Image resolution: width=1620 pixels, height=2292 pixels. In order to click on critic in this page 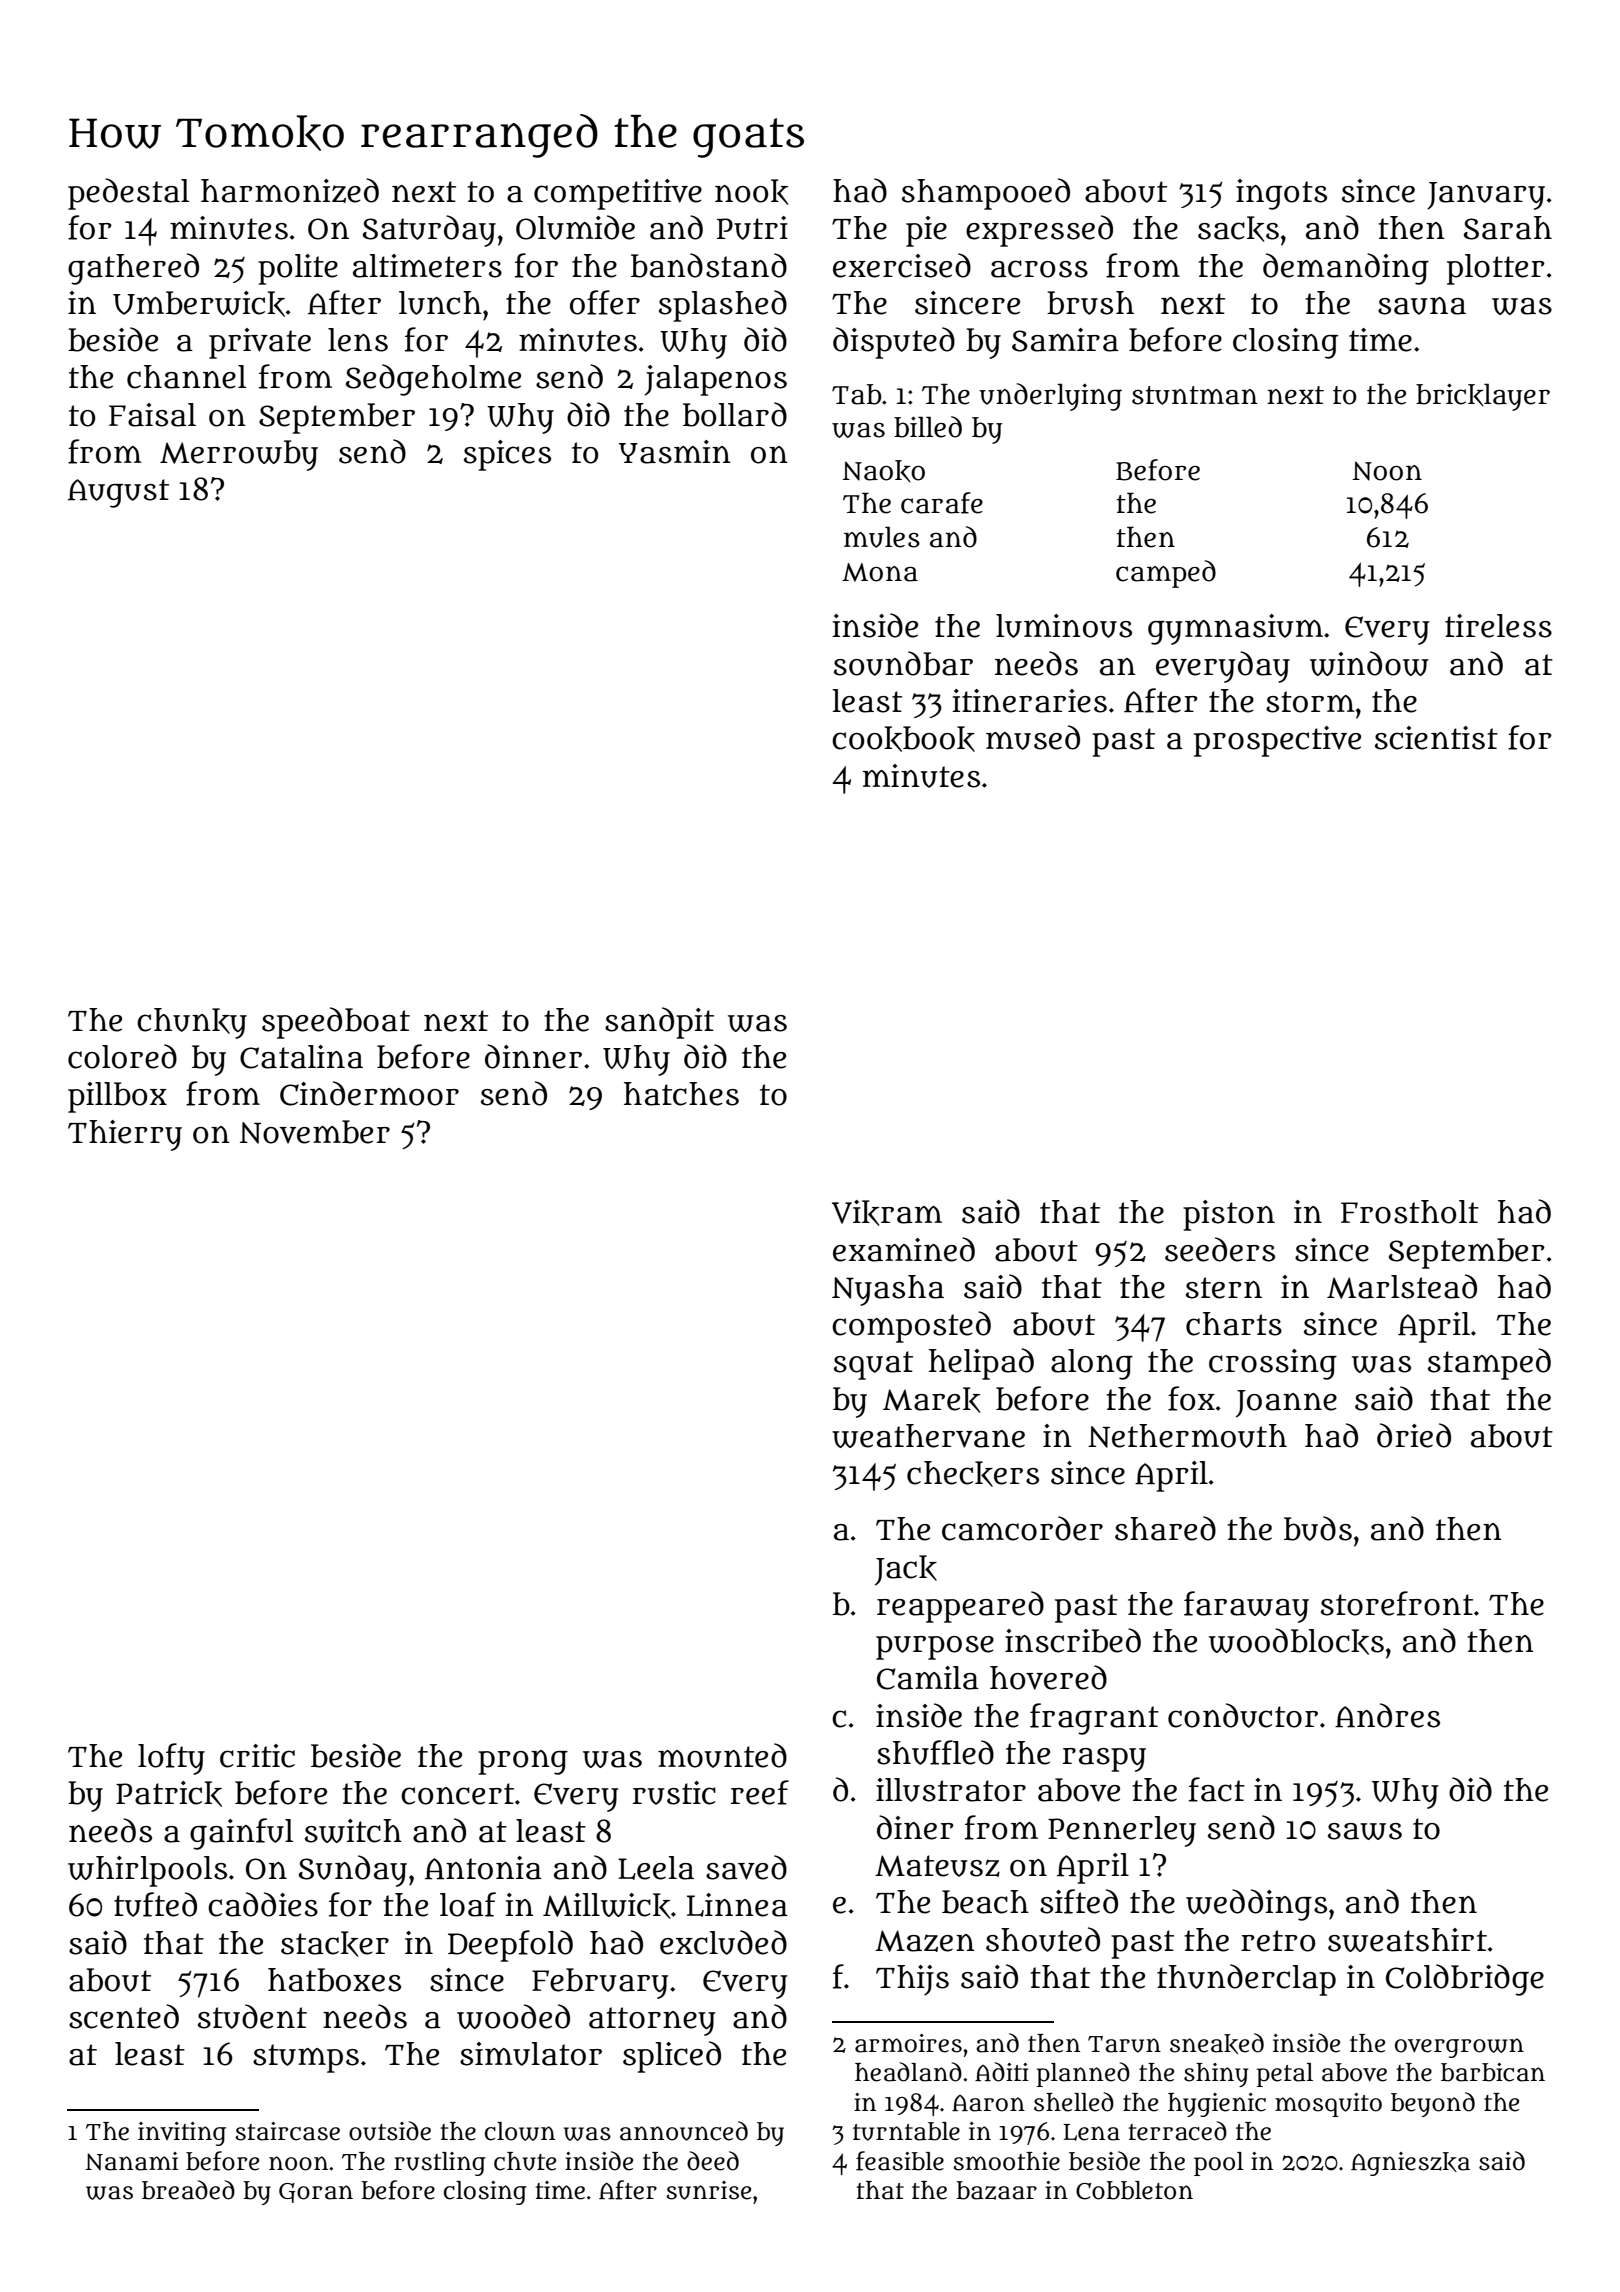, I will do `click(257, 1756)`.
